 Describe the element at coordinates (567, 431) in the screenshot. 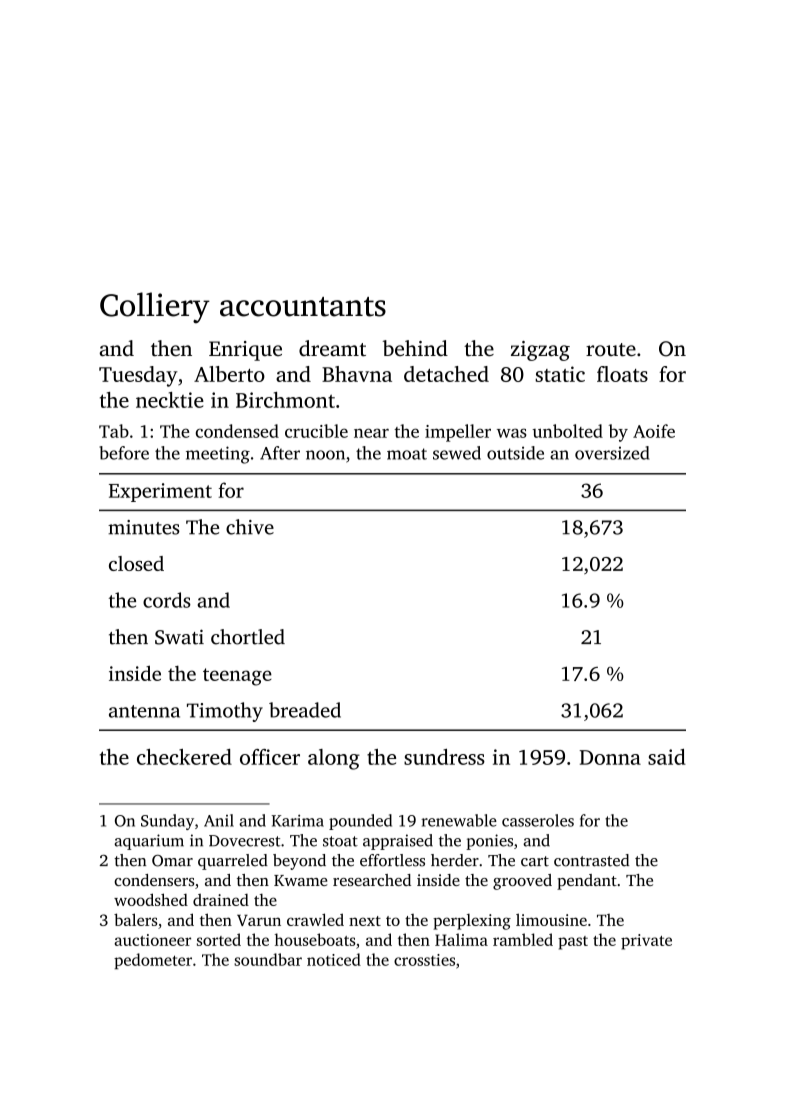

I see `unbolted` at that location.
